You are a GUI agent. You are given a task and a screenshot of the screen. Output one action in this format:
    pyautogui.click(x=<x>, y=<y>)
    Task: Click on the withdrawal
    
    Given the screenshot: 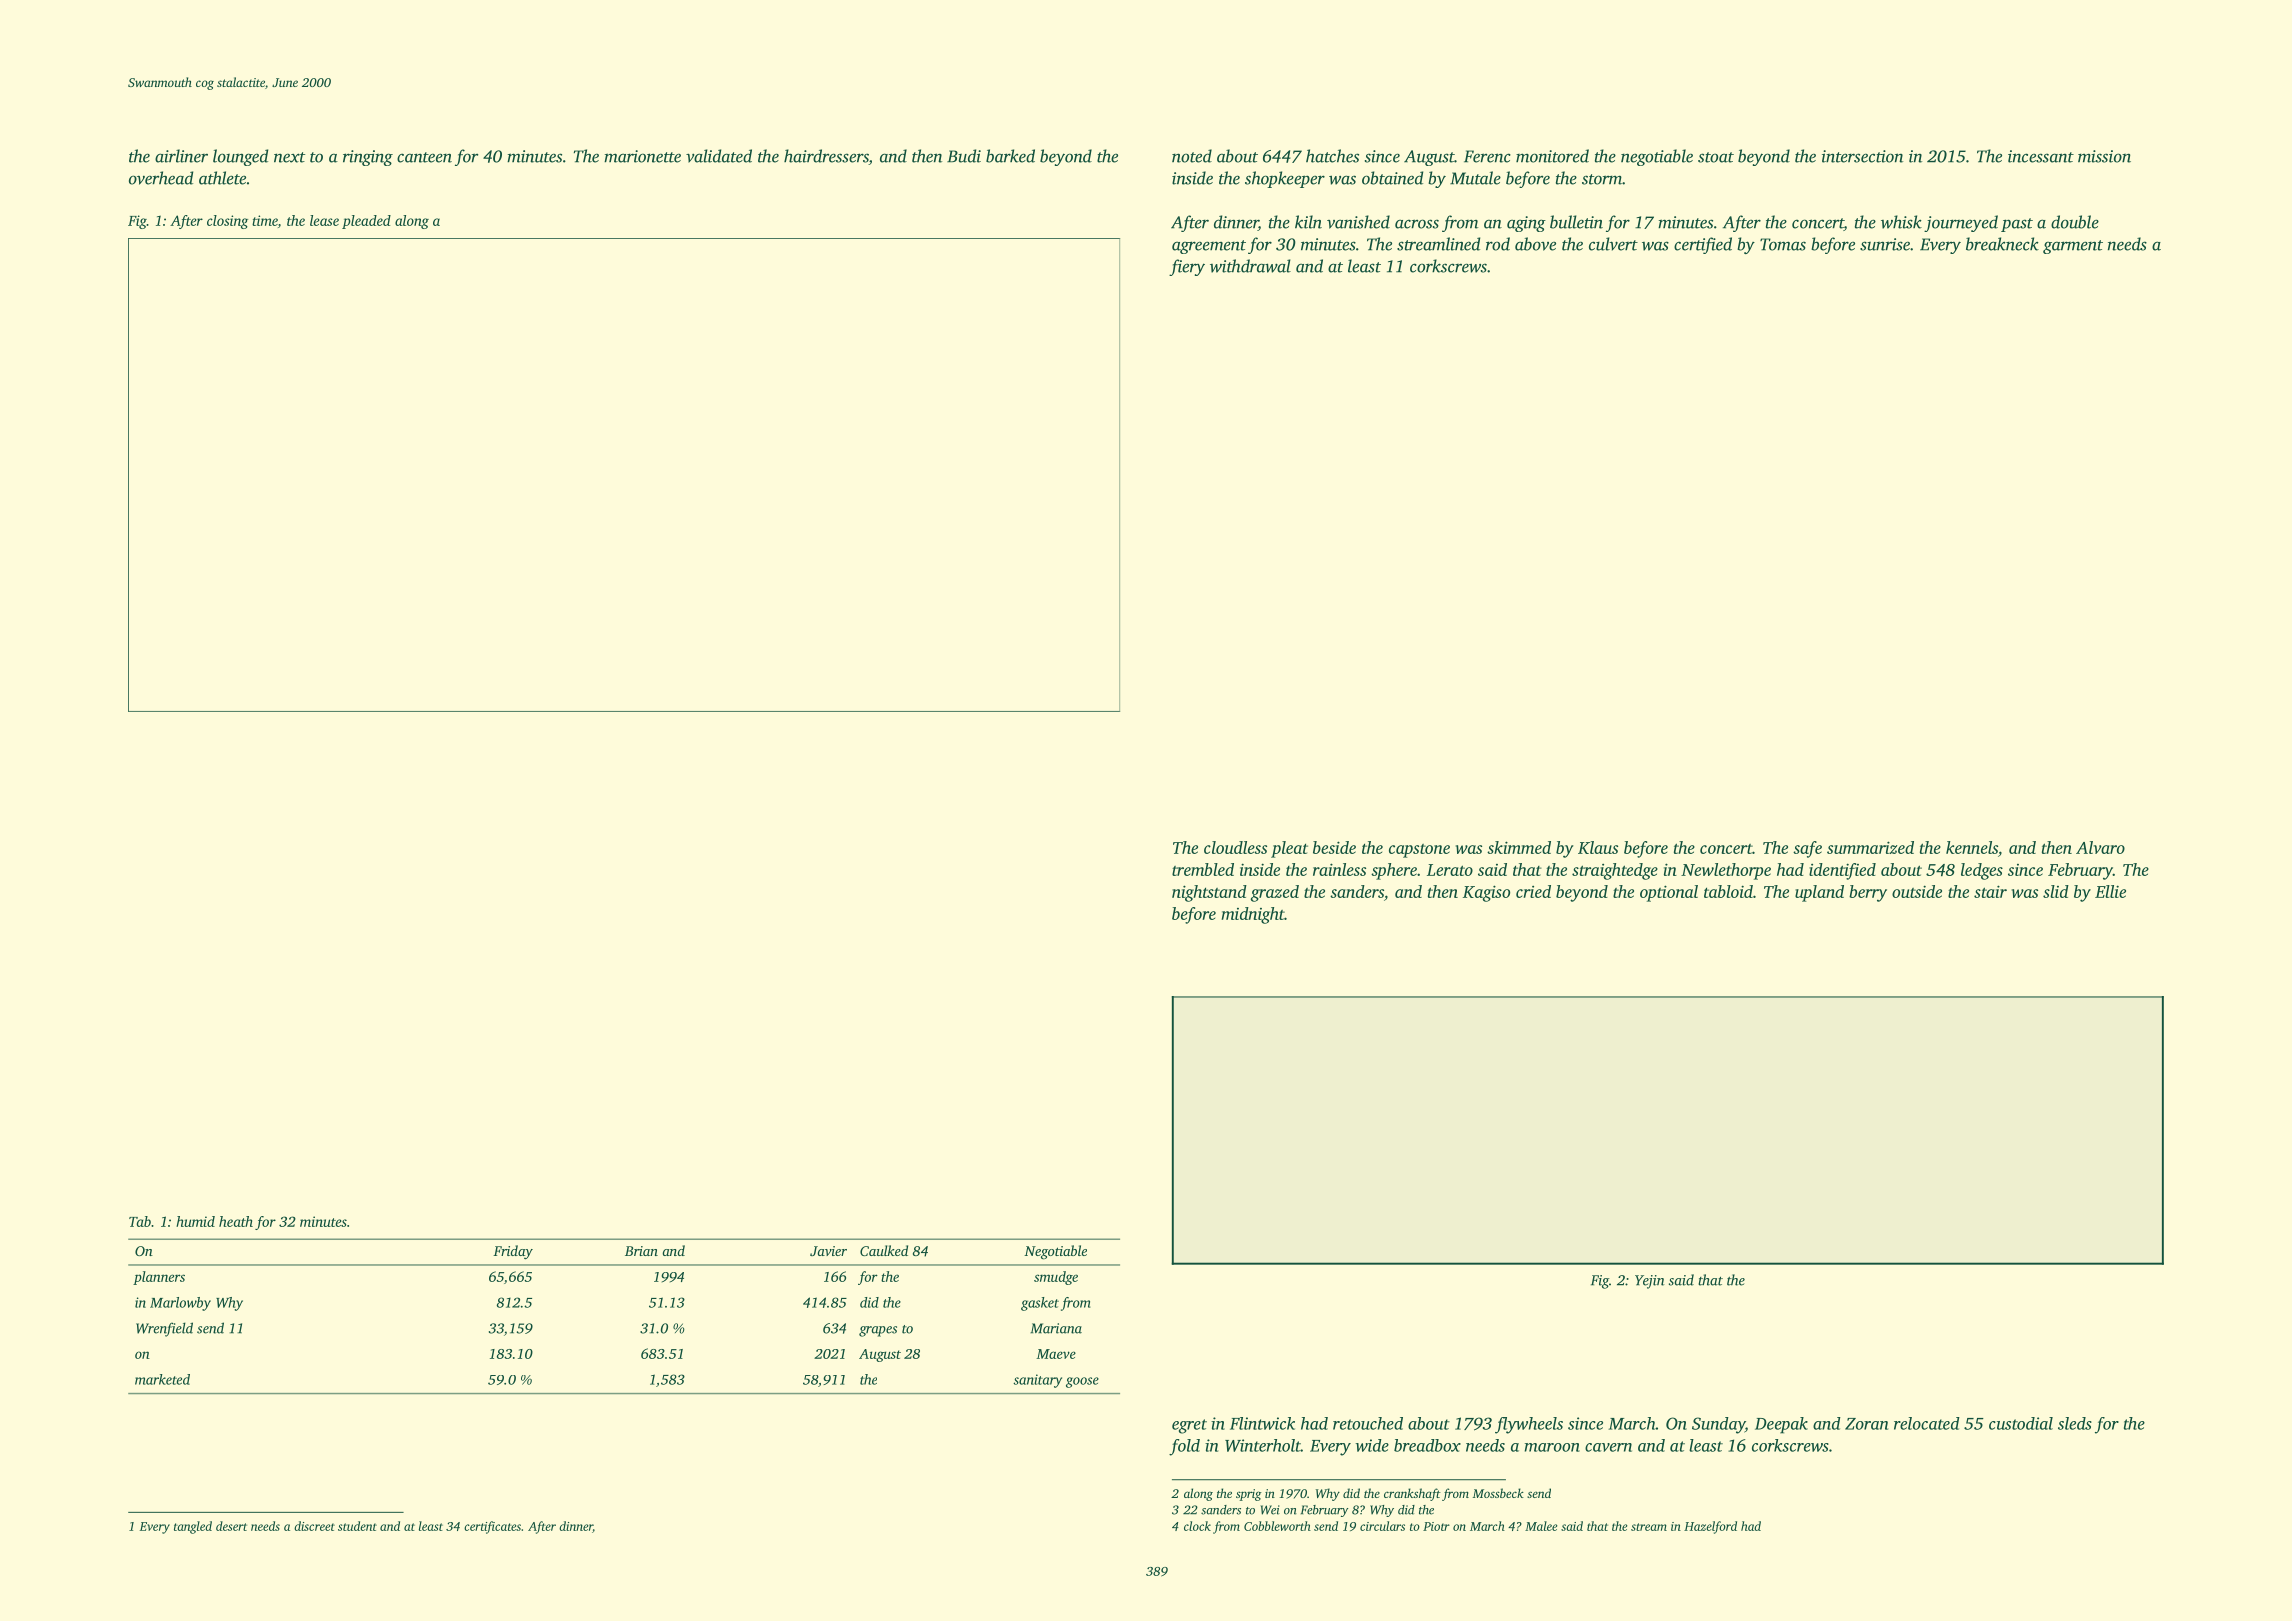 What is the action you would take?
    pyautogui.click(x=1250, y=266)
